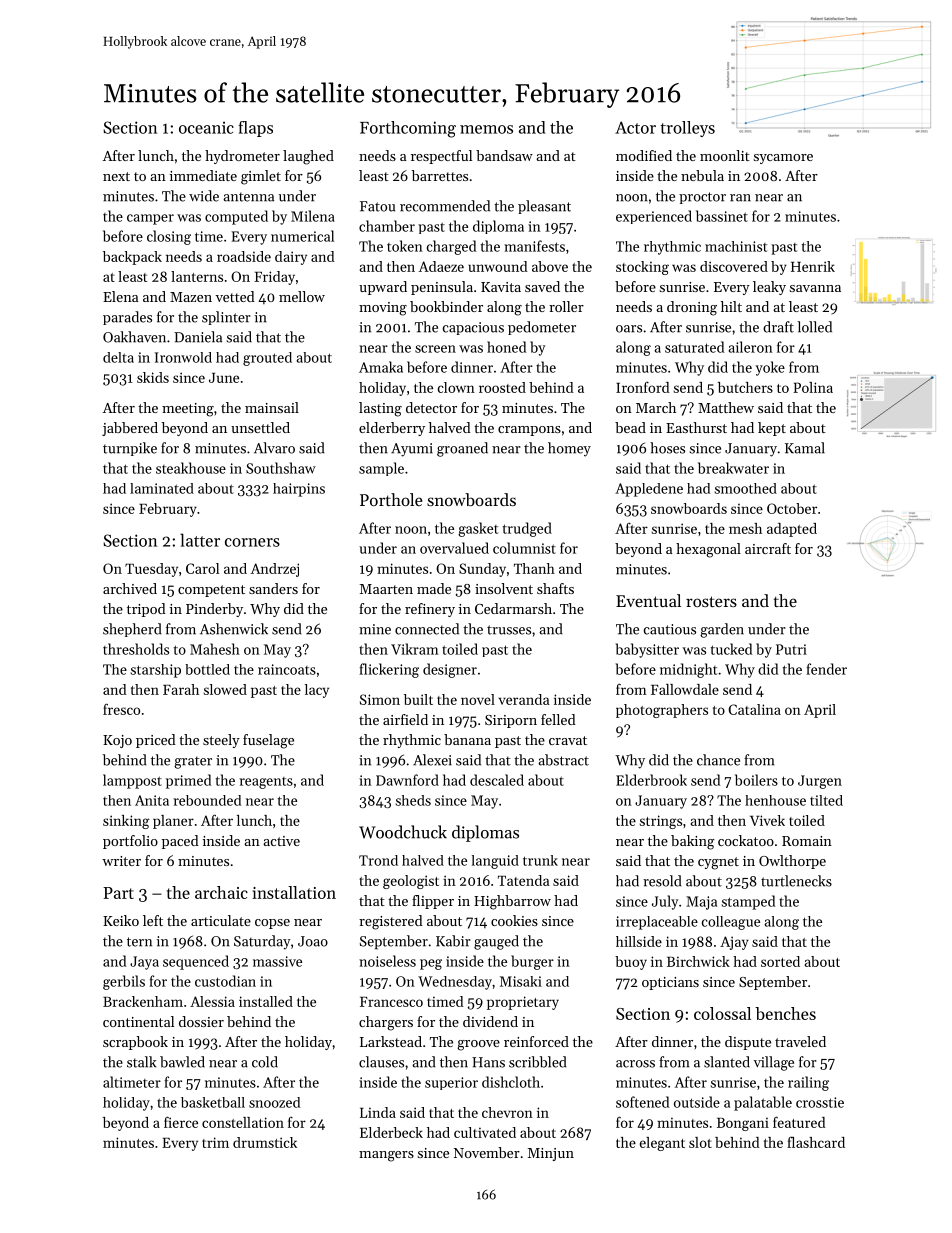 This image has width=952, height=1233. What do you see at coordinates (756, 780) in the image?
I see `boilers` at bounding box center [756, 780].
